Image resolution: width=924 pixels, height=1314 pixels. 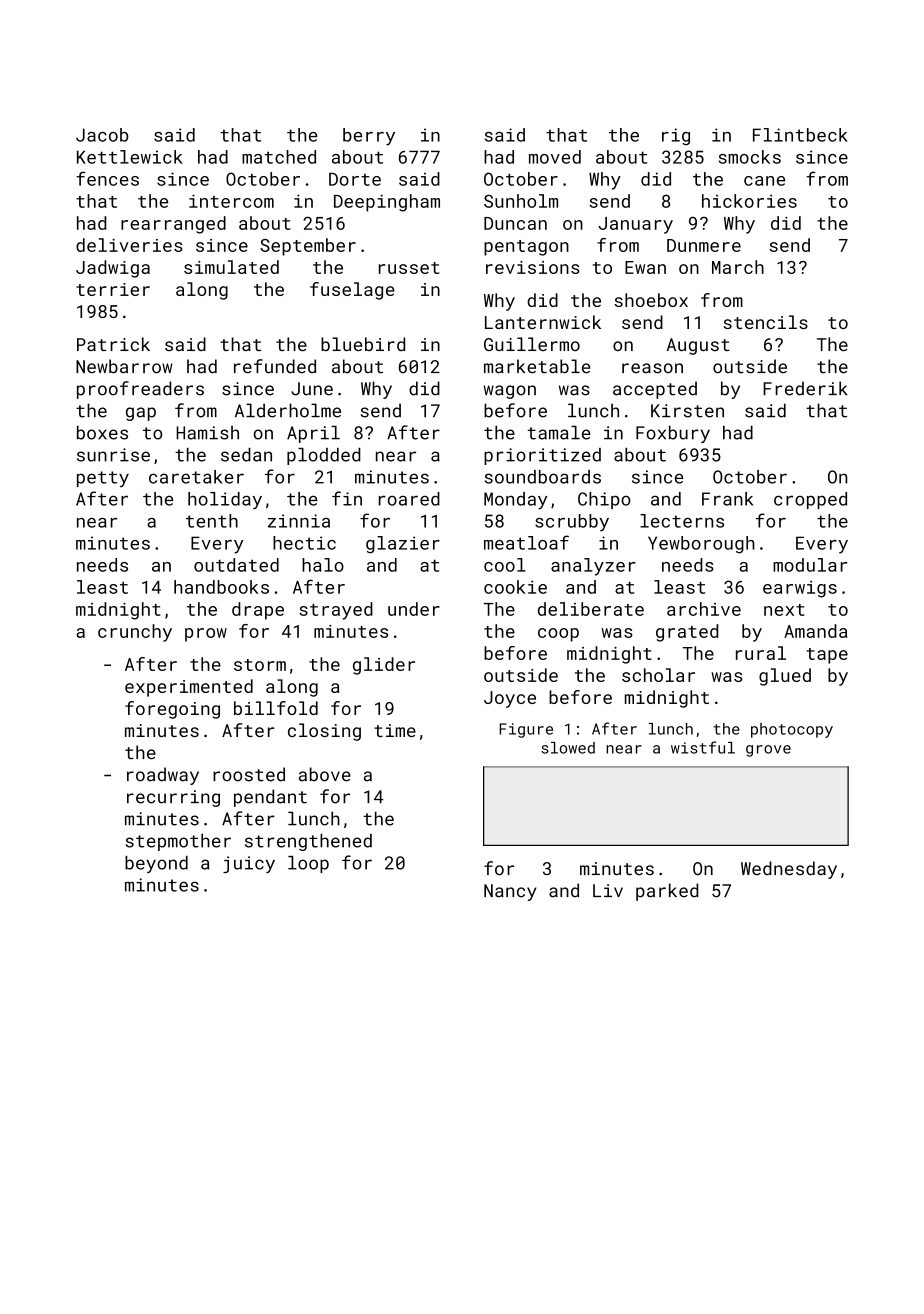 I want to click on bluebird, so click(x=363, y=344).
